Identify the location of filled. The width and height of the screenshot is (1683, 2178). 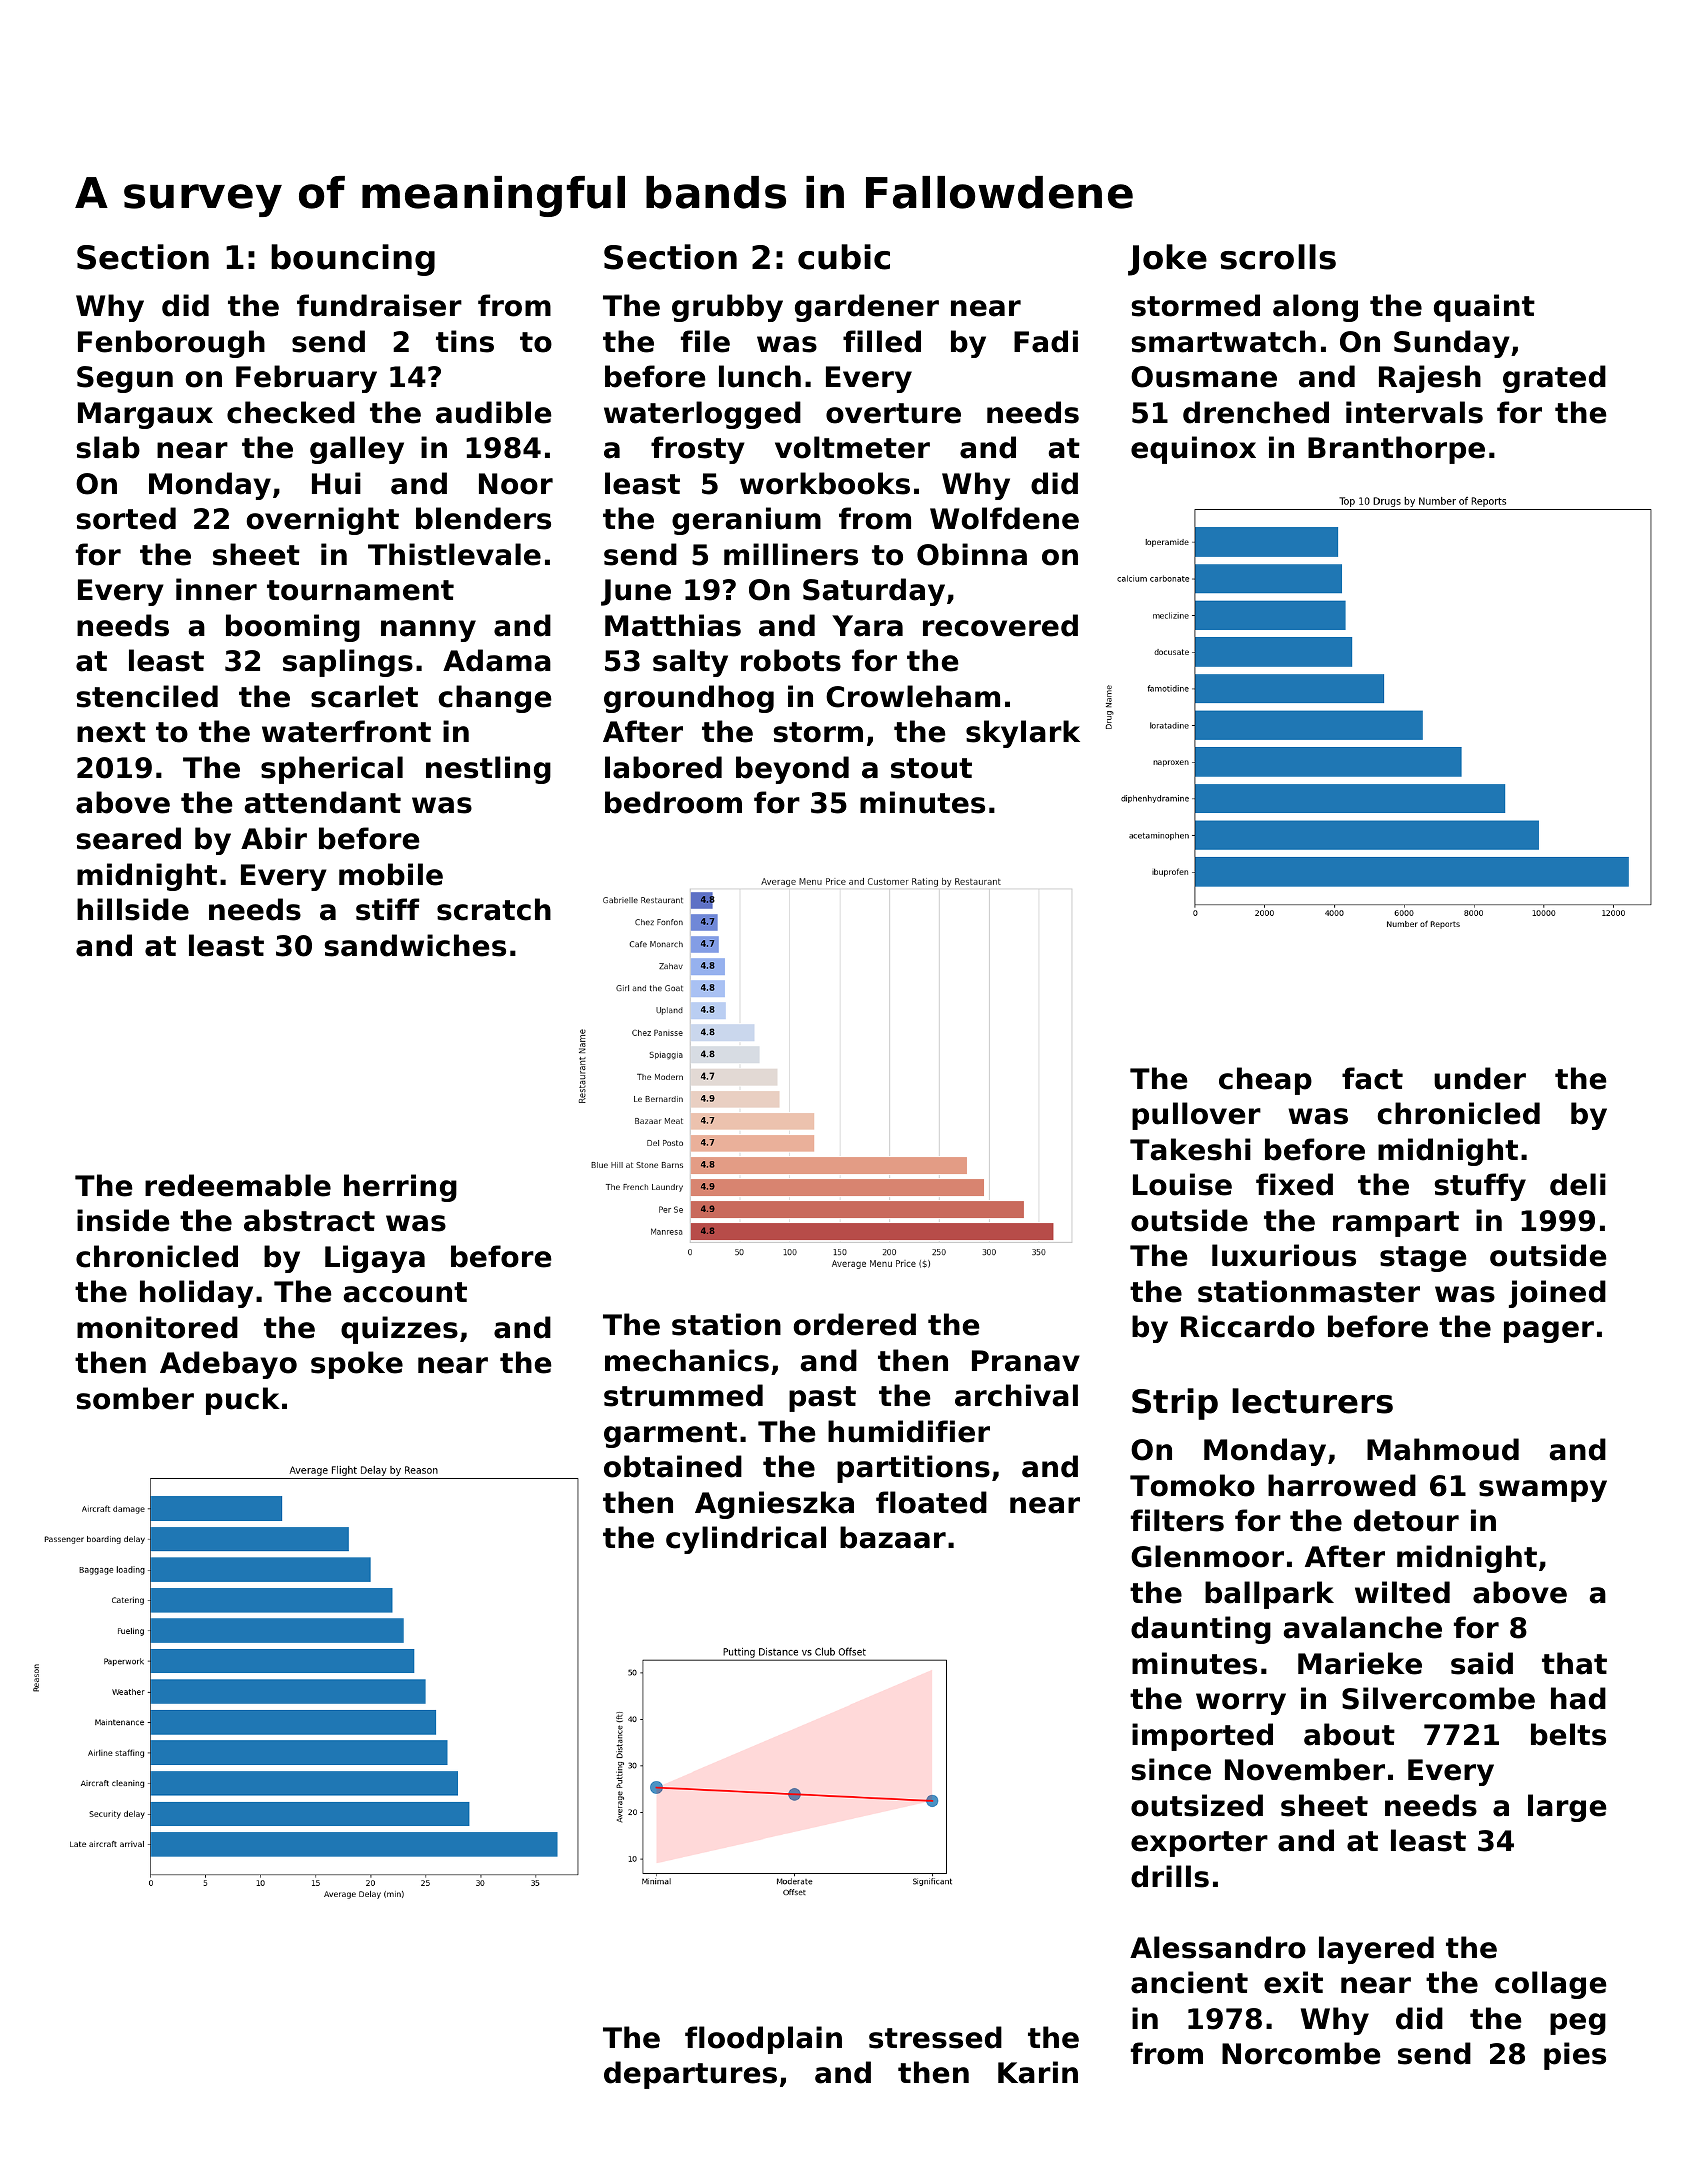
(882, 341).
